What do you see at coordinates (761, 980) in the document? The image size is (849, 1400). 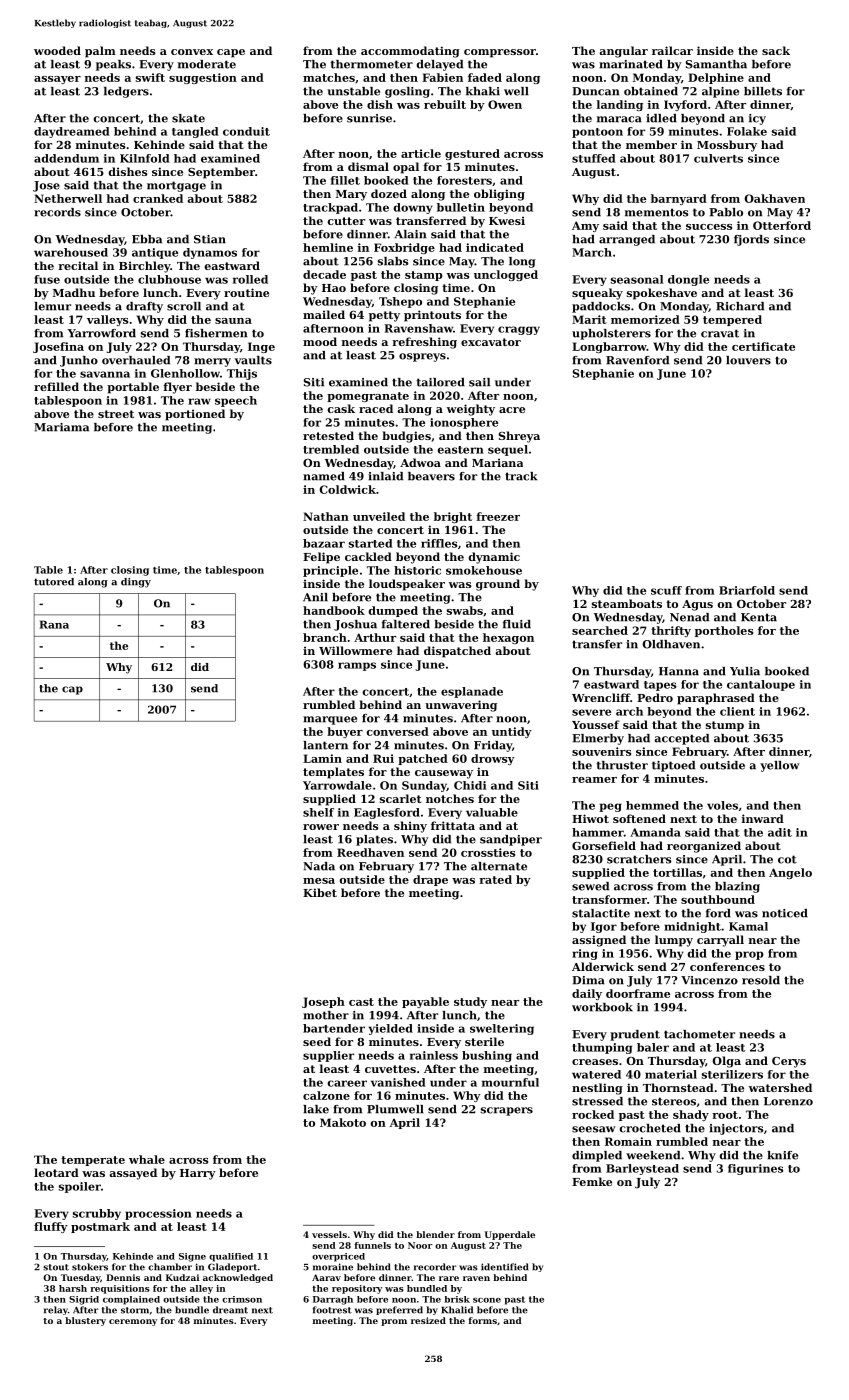 I see `resold` at bounding box center [761, 980].
